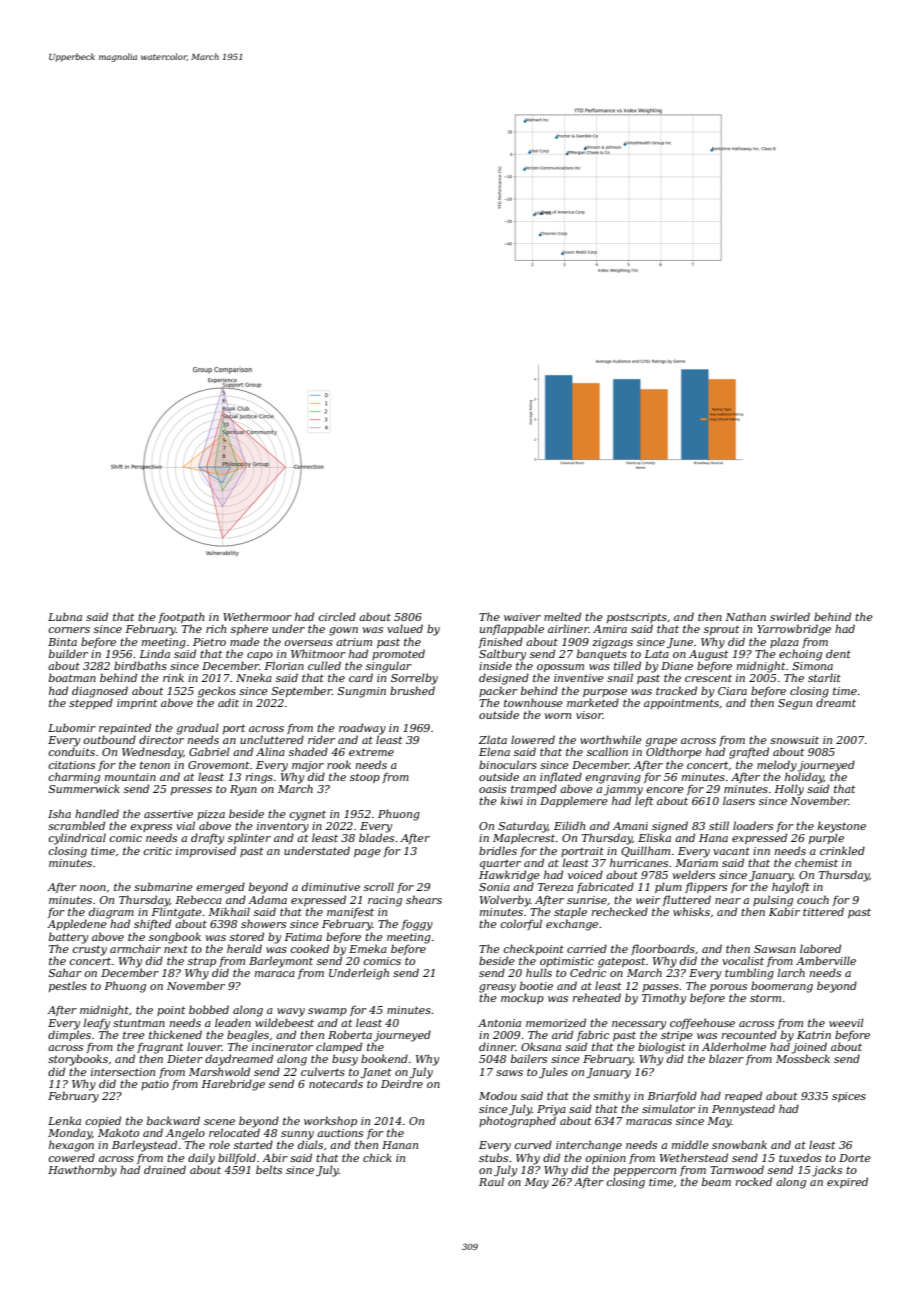 The height and width of the document is (1308, 924). I want to click on pestles, so click(68, 986).
